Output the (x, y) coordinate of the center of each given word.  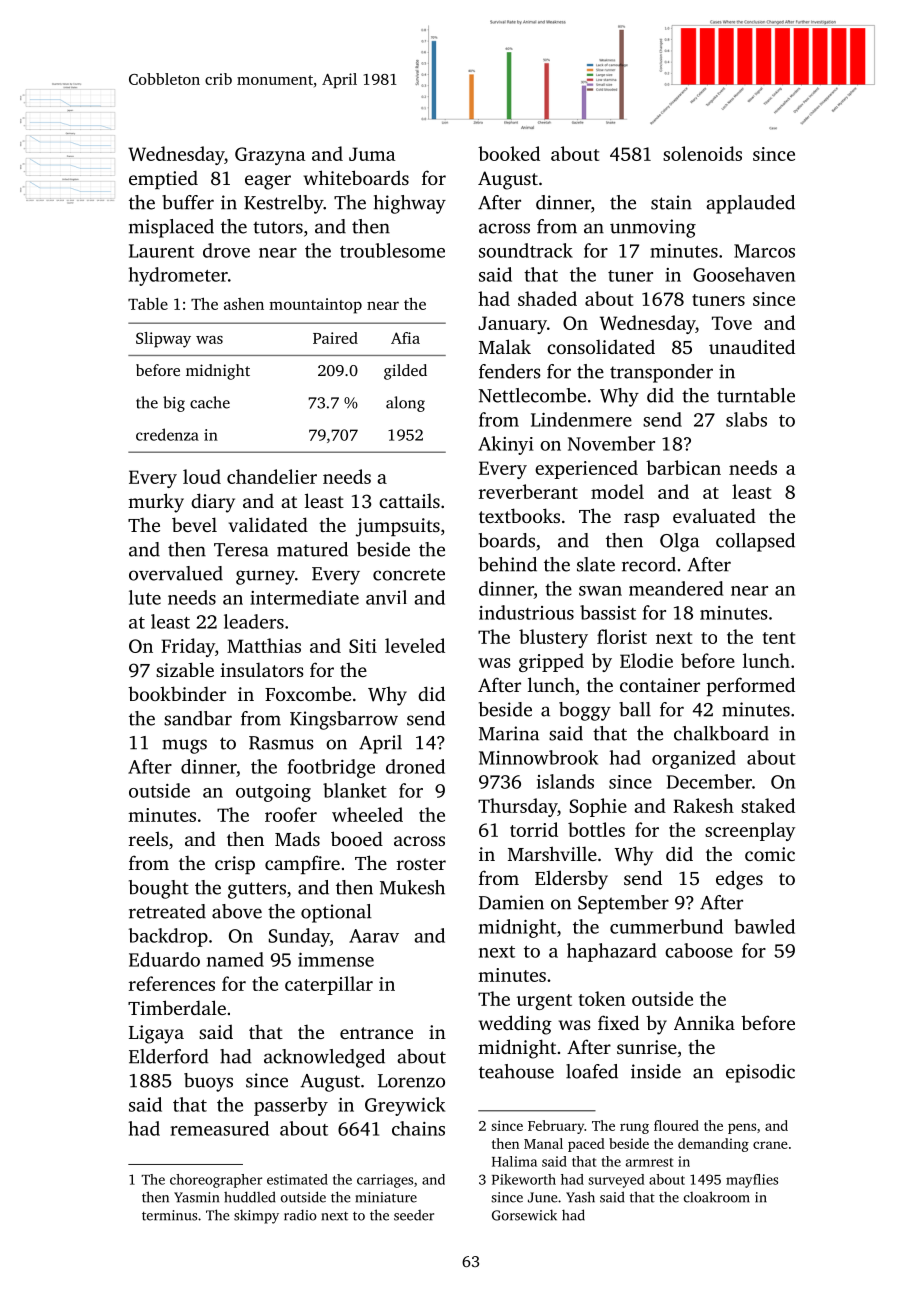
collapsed (755, 542)
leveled (415, 645)
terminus (169, 1215)
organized (694, 759)
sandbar (198, 718)
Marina (509, 733)
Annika (704, 1022)
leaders (254, 621)
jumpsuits (398, 527)
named (235, 959)
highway (410, 204)
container (660, 685)
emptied (163, 179)
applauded (750, 204)
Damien (511, 902)
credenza (167, 434)
